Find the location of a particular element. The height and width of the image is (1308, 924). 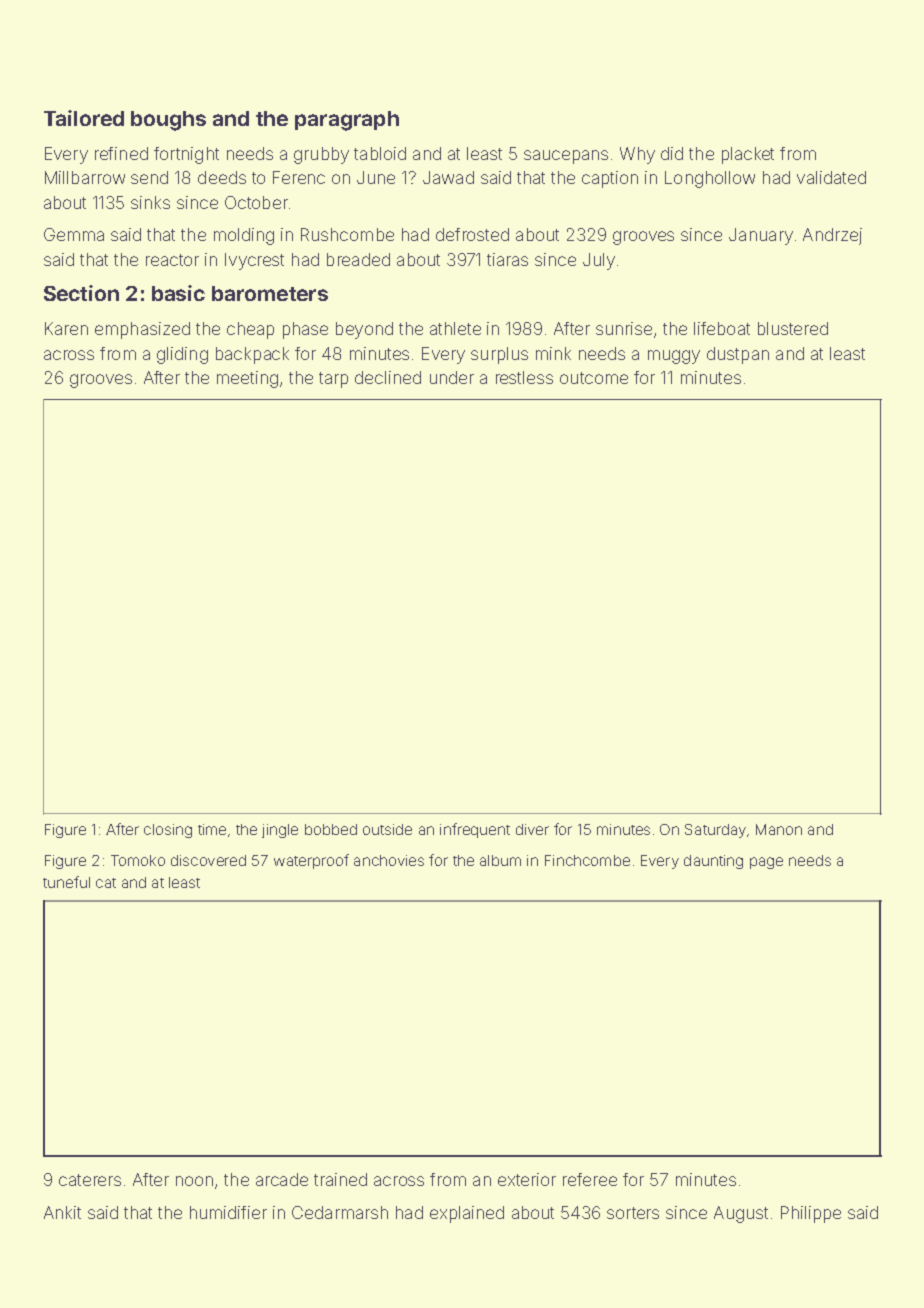

time is located at coordinates (212, 829).
